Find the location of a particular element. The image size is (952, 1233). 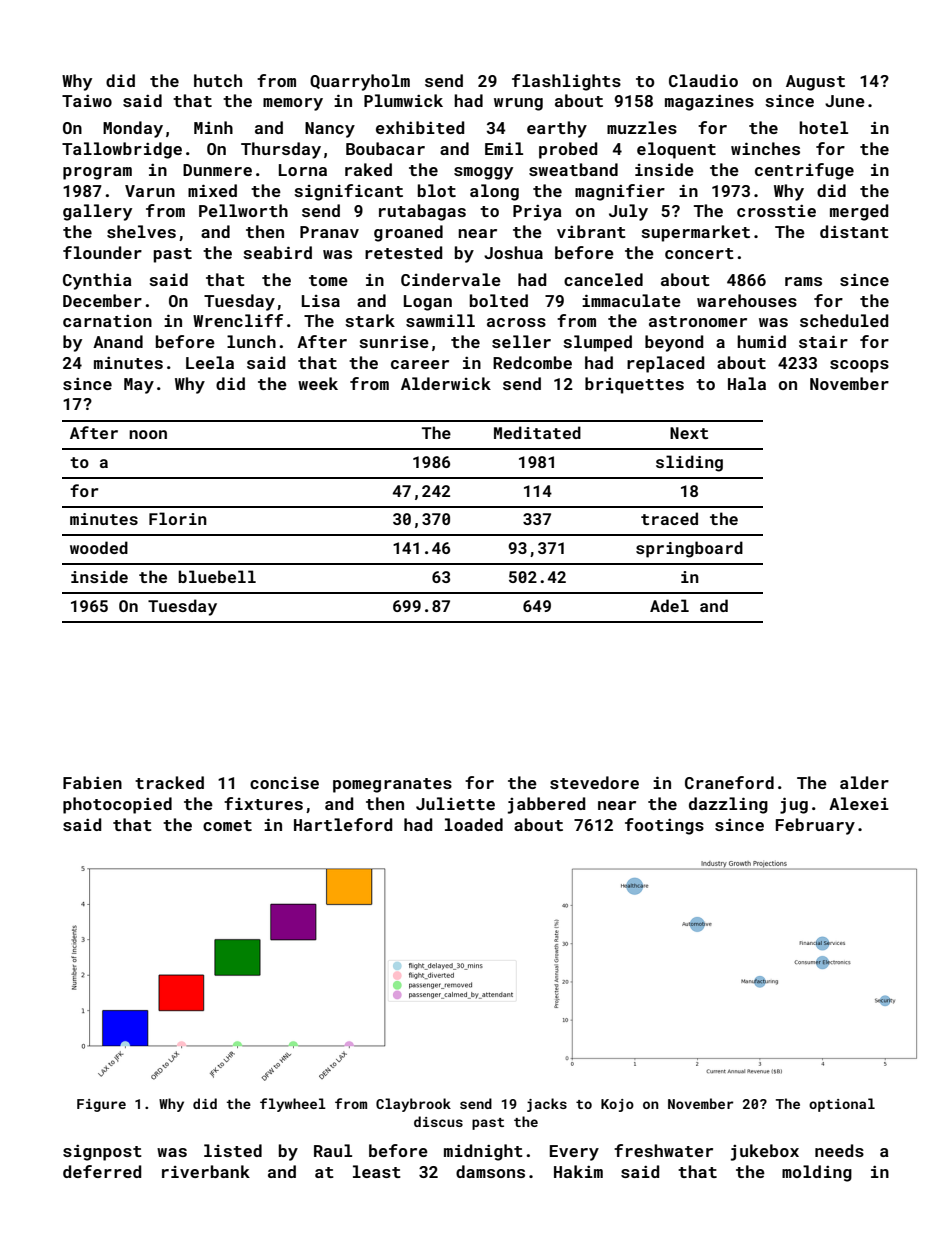

signpost is located at coordinates (102, 1153).
